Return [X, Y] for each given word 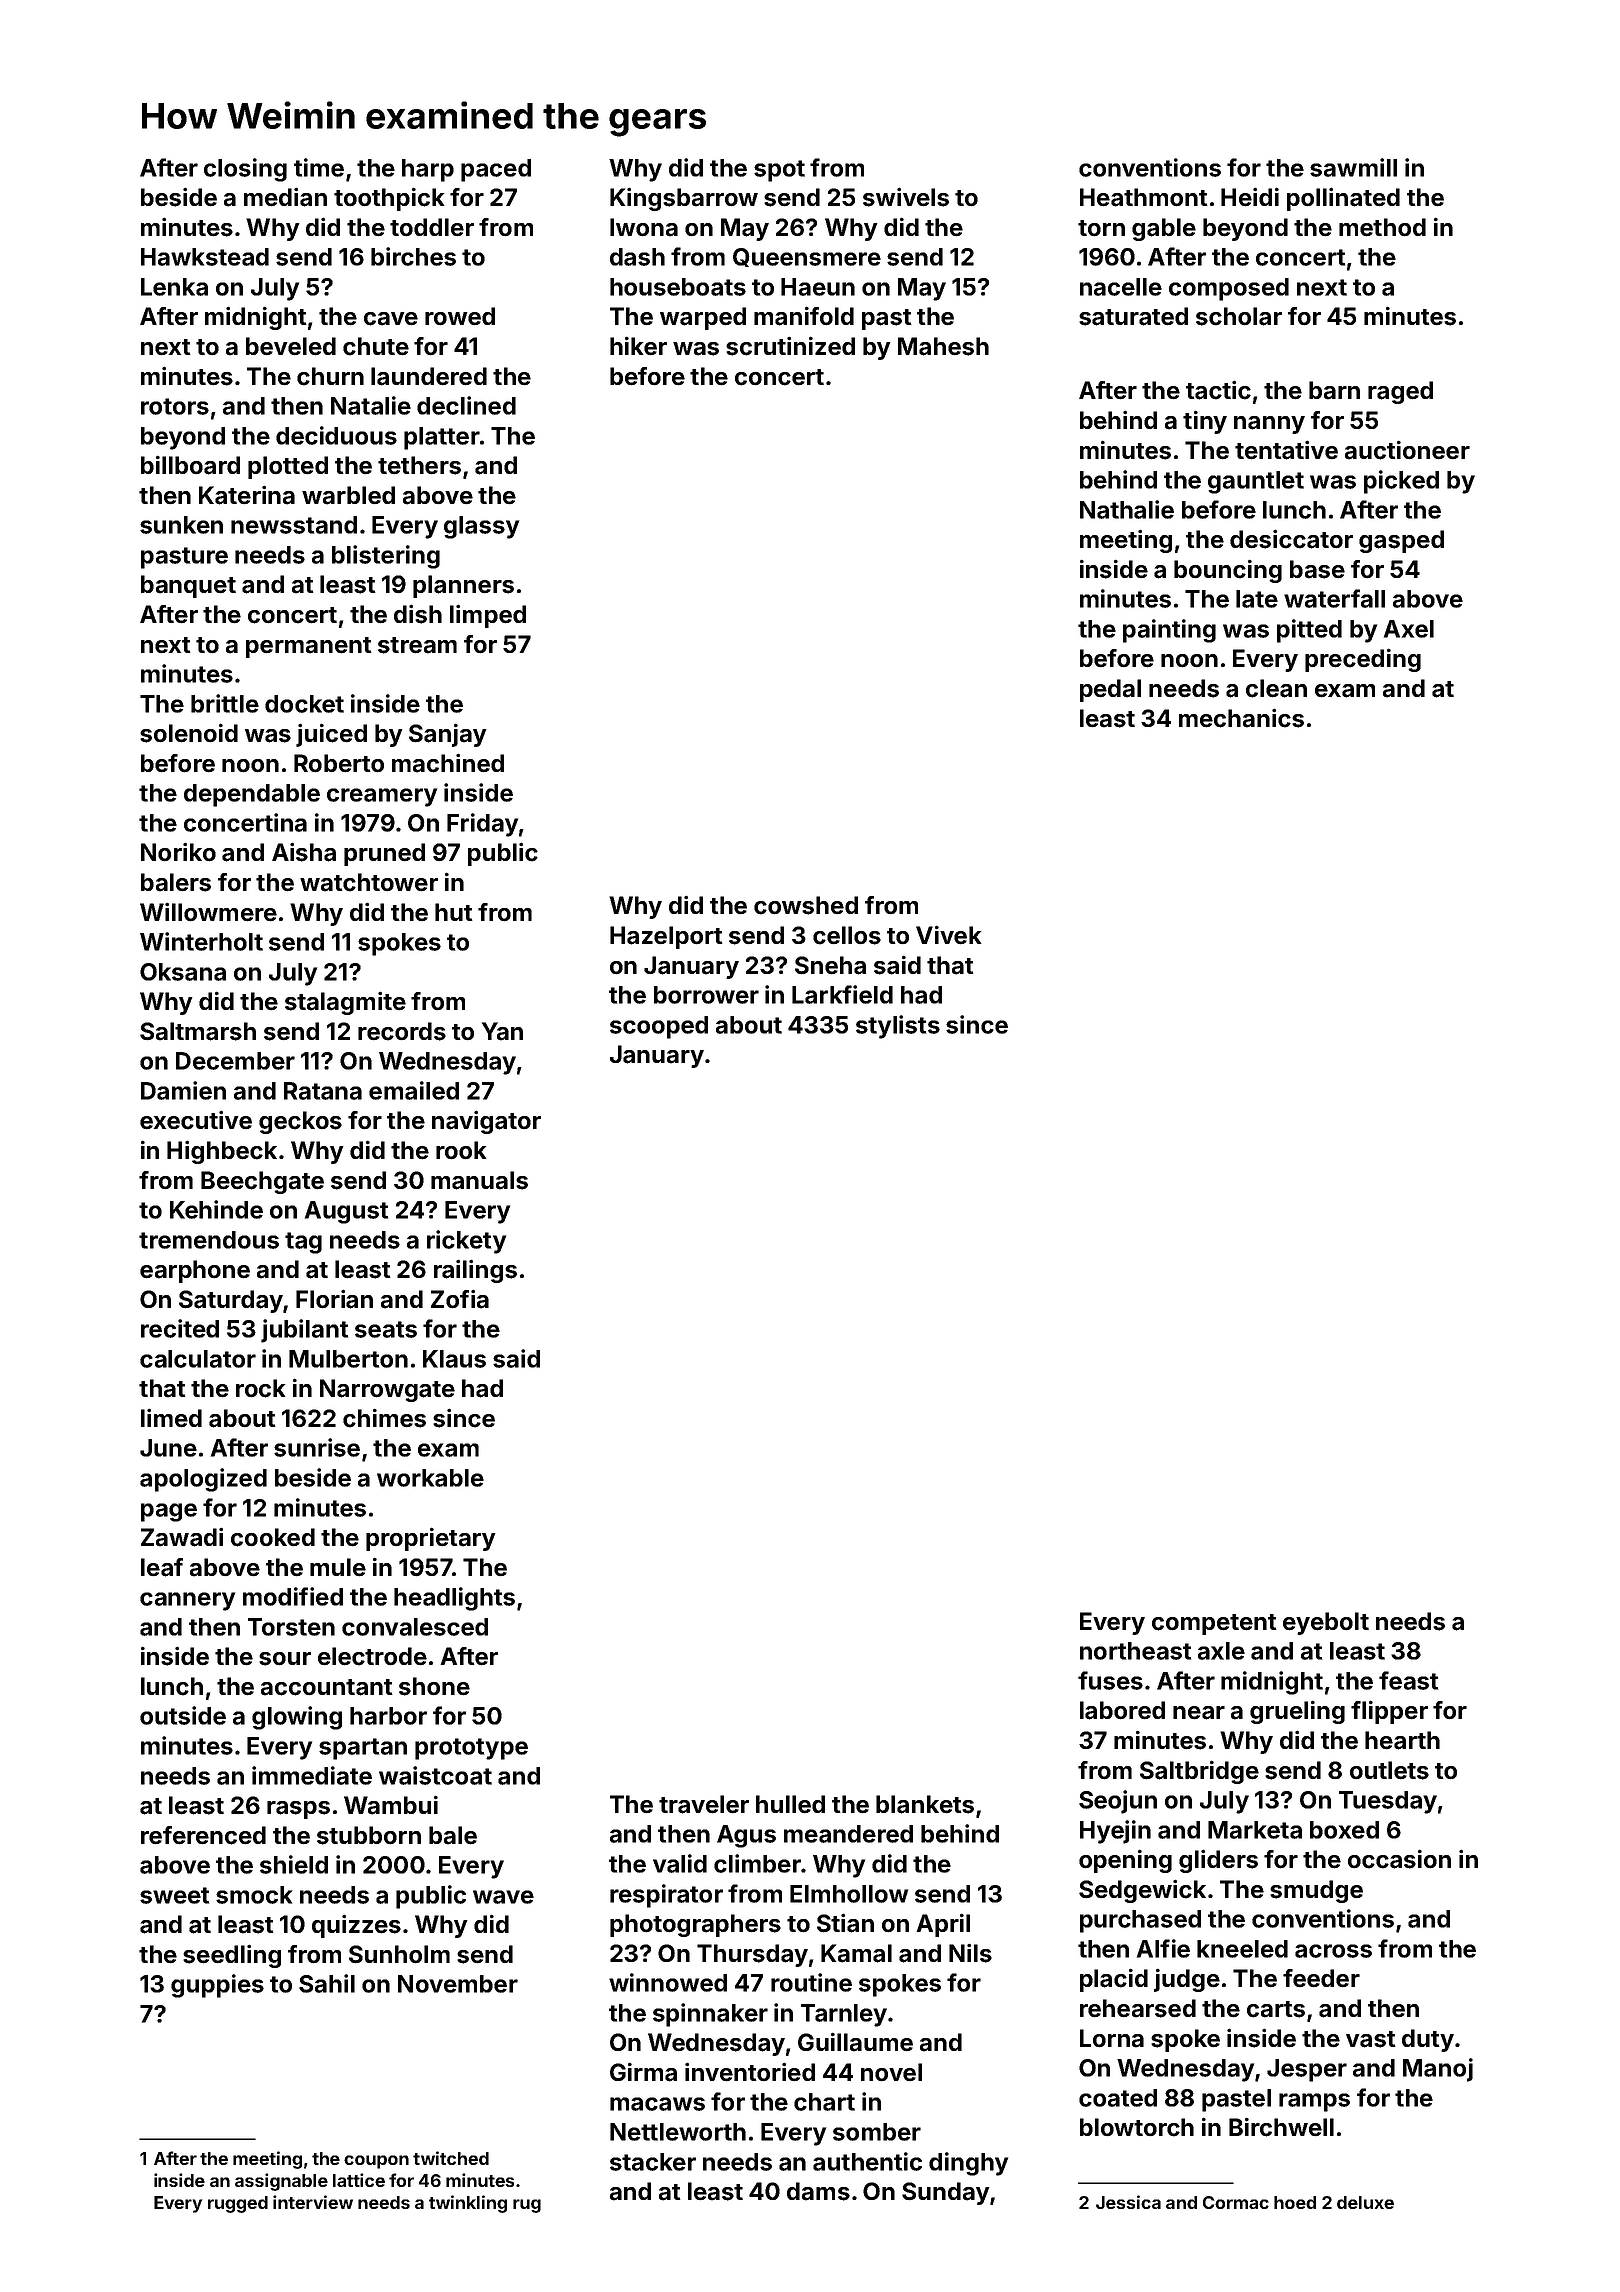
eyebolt [1326, 1623]
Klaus [454, 1359]
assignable [281, 2182]
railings [475, 1271]
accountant [327, 1687]
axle [1221, 1651]
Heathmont [1144, 197]
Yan [502, 1031]
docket [304, 704]
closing [245, 170]
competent [1214, 1624]
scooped [659, 1027]
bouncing [1228, 571]
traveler [704, 1804]
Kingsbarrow [684, 199]
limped [488, 616]
